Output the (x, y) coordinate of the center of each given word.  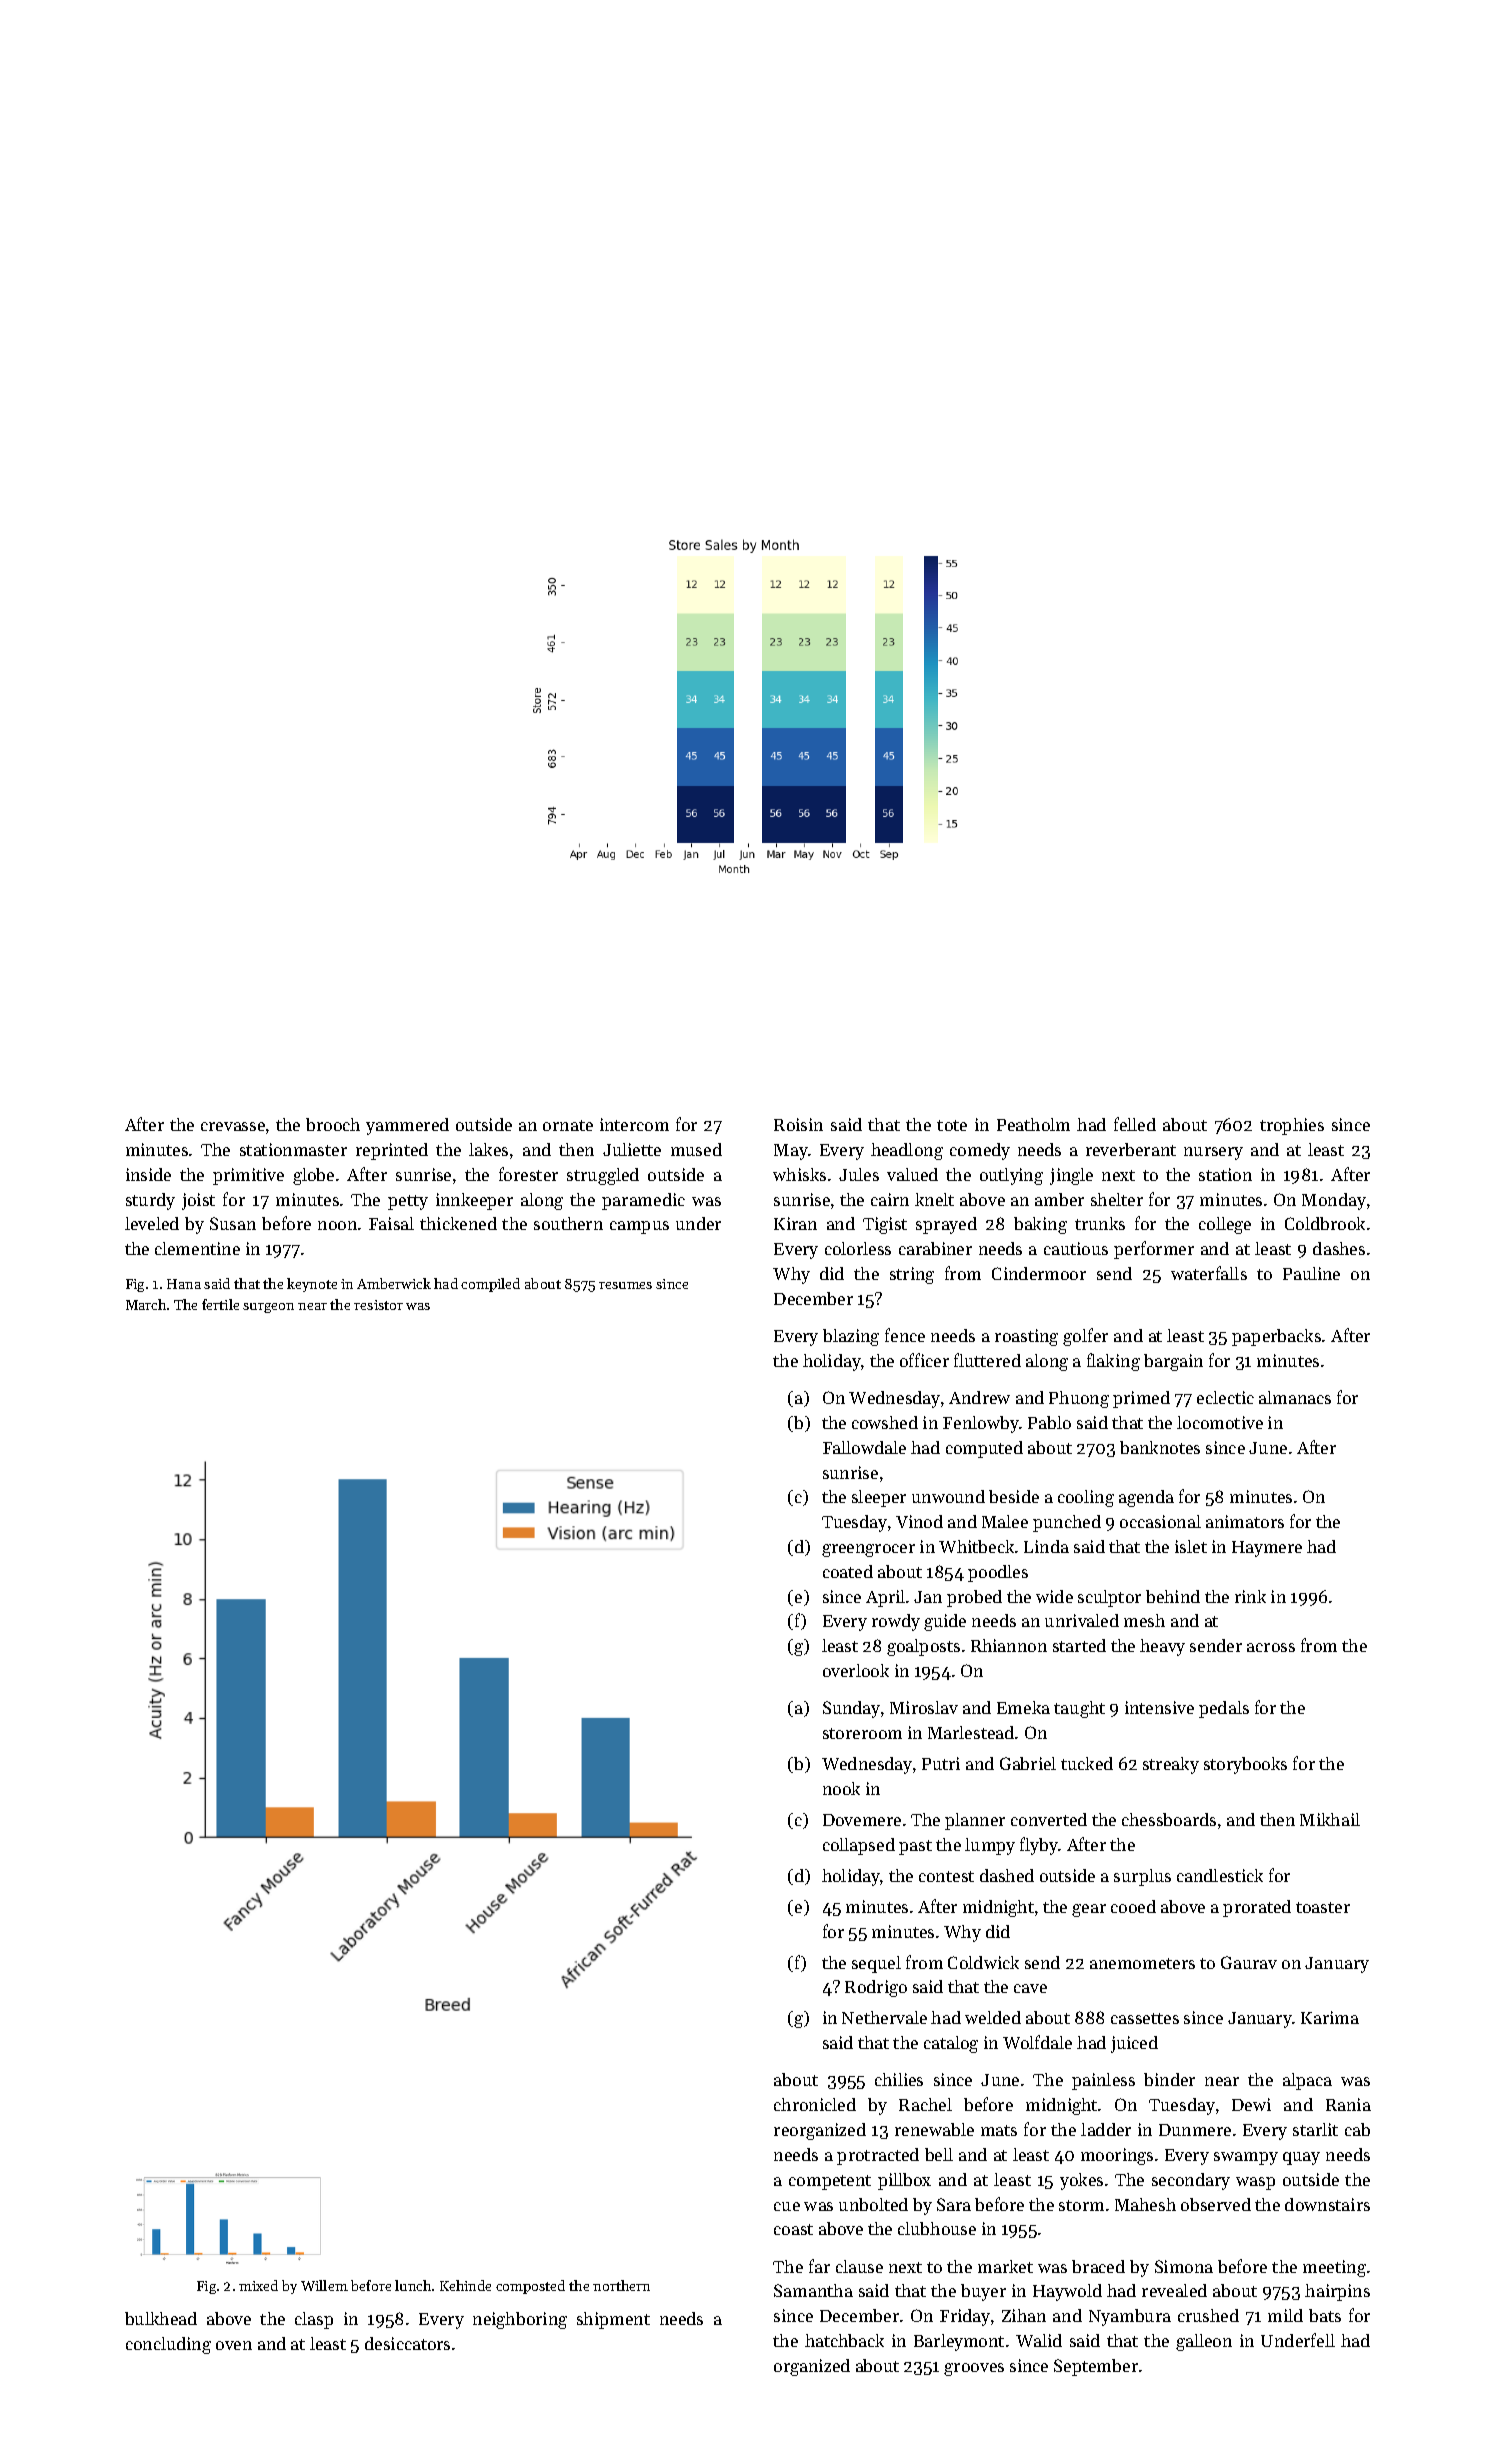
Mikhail (1330, 1819)
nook (841, 1788)
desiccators (407, 2343)
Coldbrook (1325, 1223)
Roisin (798, 1124)
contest (946, 1876)
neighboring (520, 2320)
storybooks (1245, 1765)
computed (984, 1449)
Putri (941, 1763)
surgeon (268, 1308)
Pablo (1049, 1422)
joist (198, 1201)
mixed (258, 2285)
